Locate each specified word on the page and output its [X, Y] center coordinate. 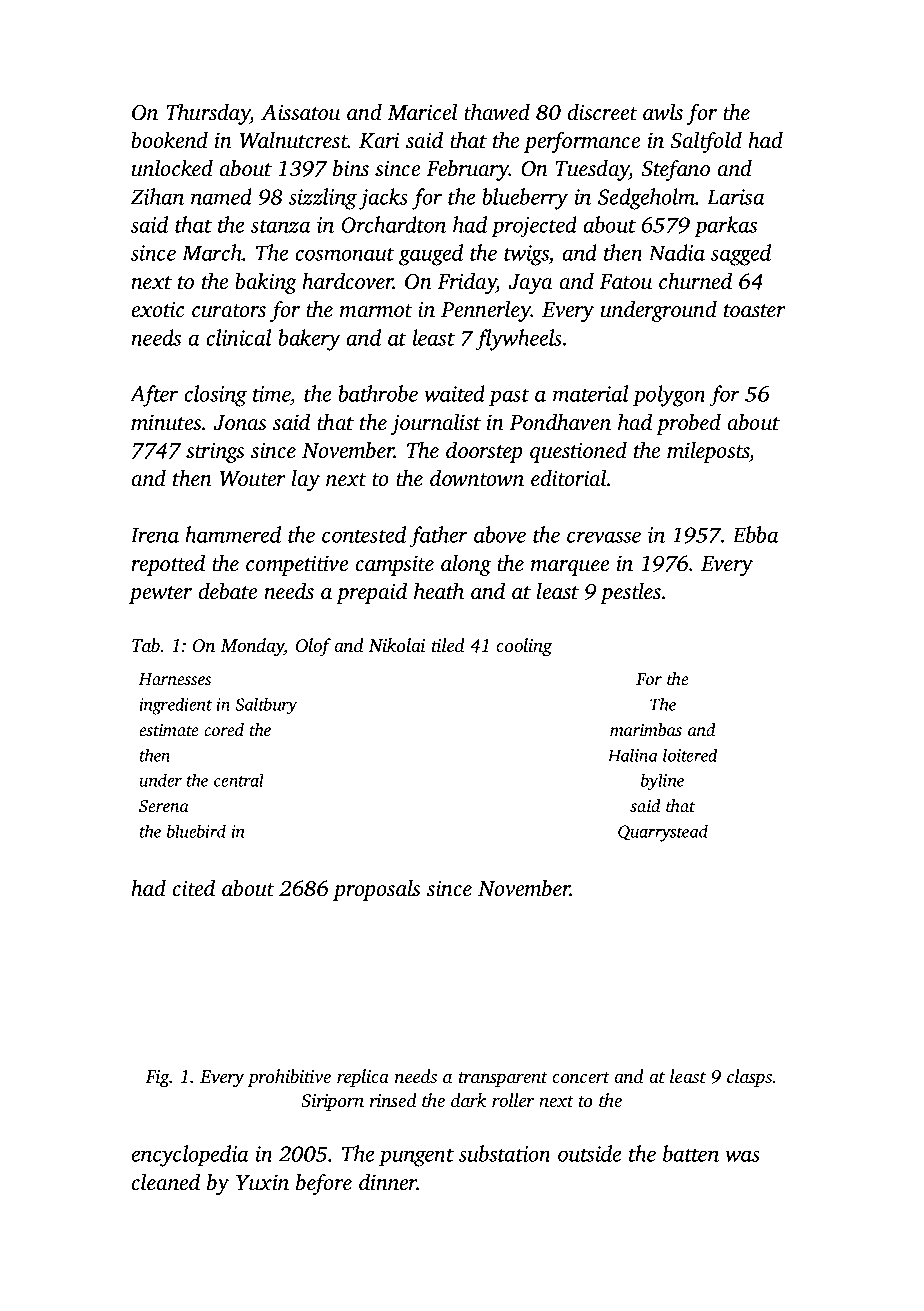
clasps [749, 1078]
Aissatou [300, 112]
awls [663, 112]
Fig [158, 1079]
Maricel [422, 112]
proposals [376, 890]
